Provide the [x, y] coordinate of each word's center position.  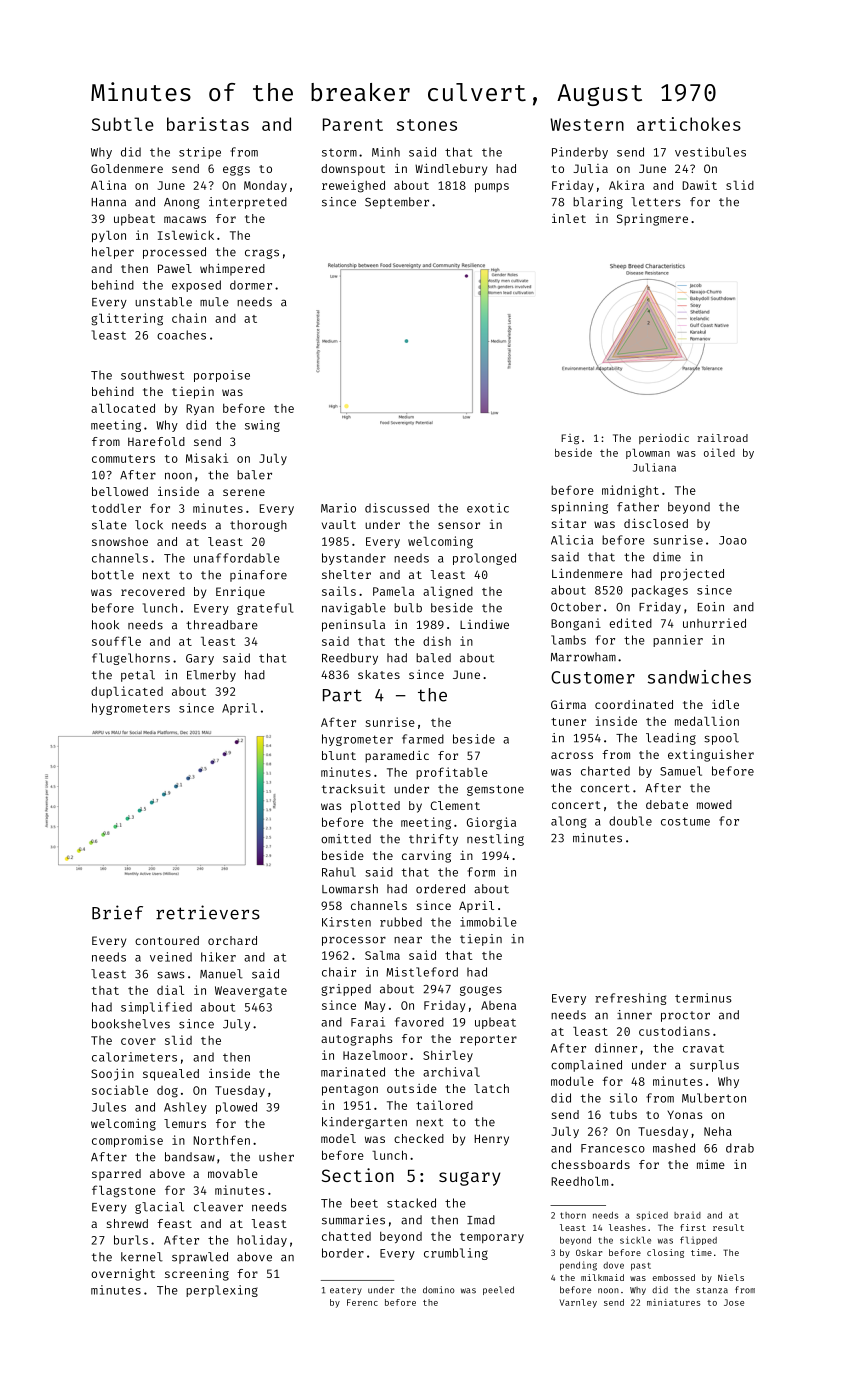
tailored [444, 1105]
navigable [354, 609]
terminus [703, 998]
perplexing [222, 1291]
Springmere [652, 219]
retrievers [208, 912]
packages [660, 591]
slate [109, 525]
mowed [714, 804]
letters [656, 202]
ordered [440, 889]
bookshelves [131, 1024]
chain [189, 318]
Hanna [108, 202]
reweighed [353, 186]
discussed [397, 508]
